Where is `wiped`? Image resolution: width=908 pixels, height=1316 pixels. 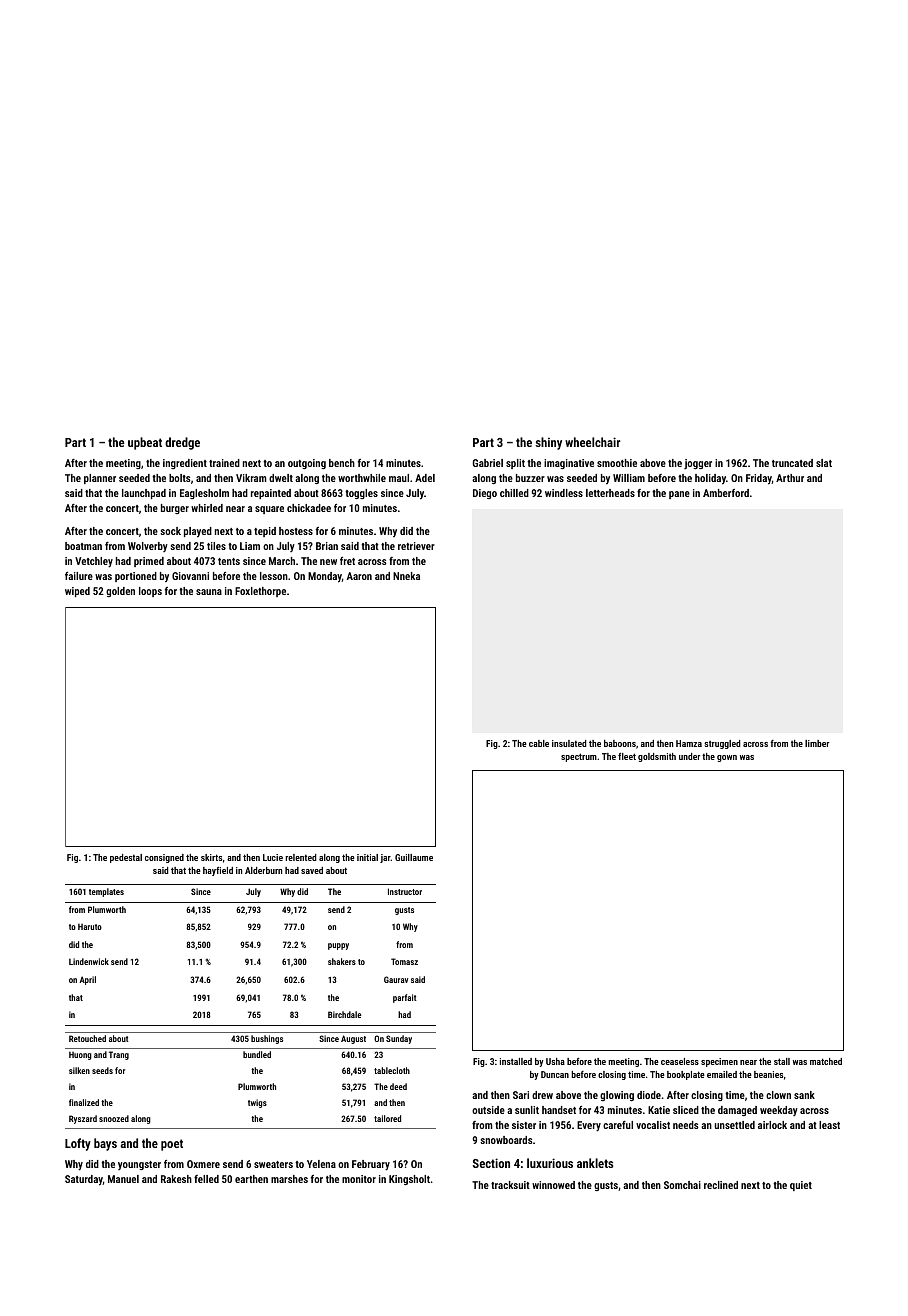
wiped is located at coordinates (77, 592).
